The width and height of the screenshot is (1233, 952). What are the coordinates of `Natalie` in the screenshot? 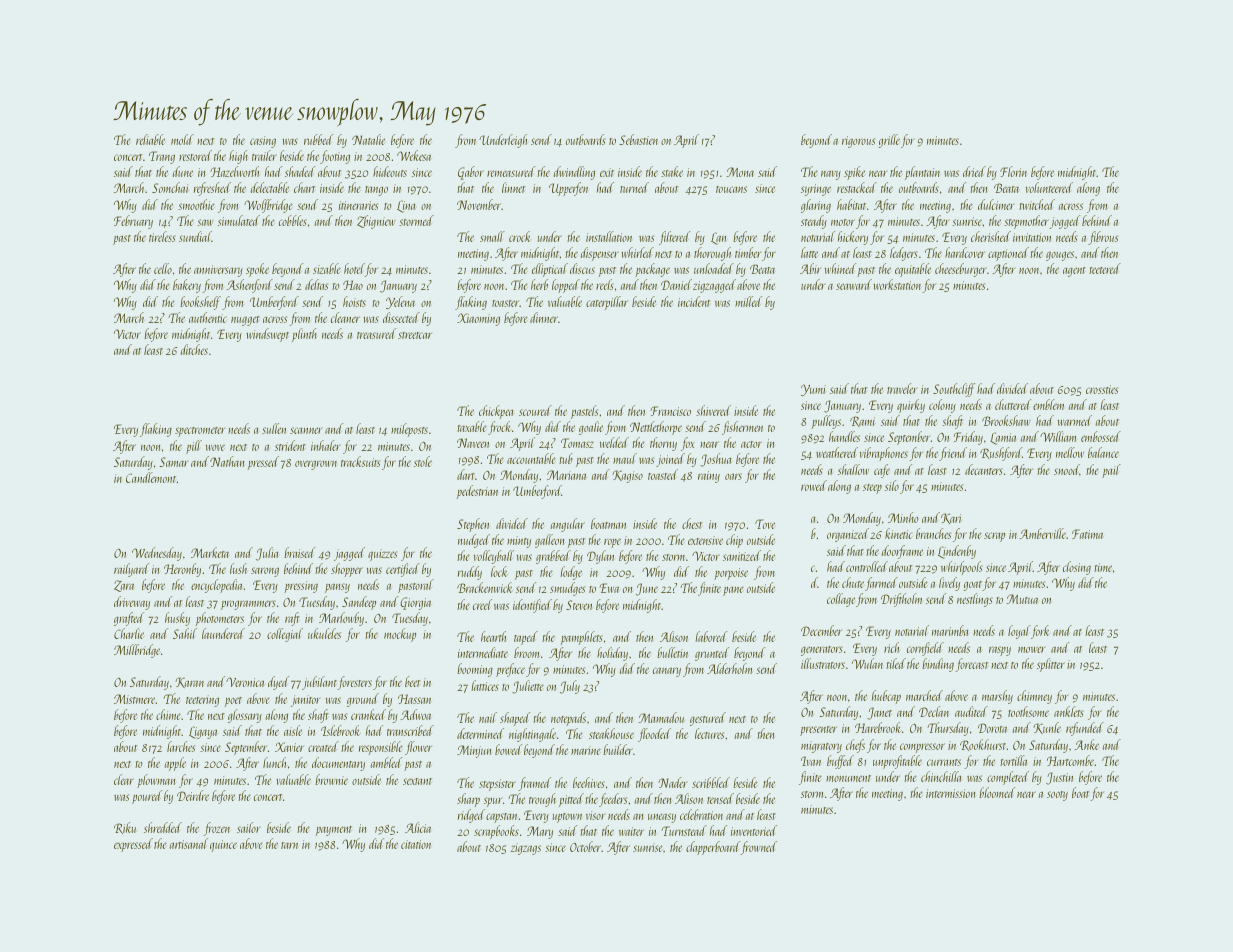 It's located at (368, 139).
